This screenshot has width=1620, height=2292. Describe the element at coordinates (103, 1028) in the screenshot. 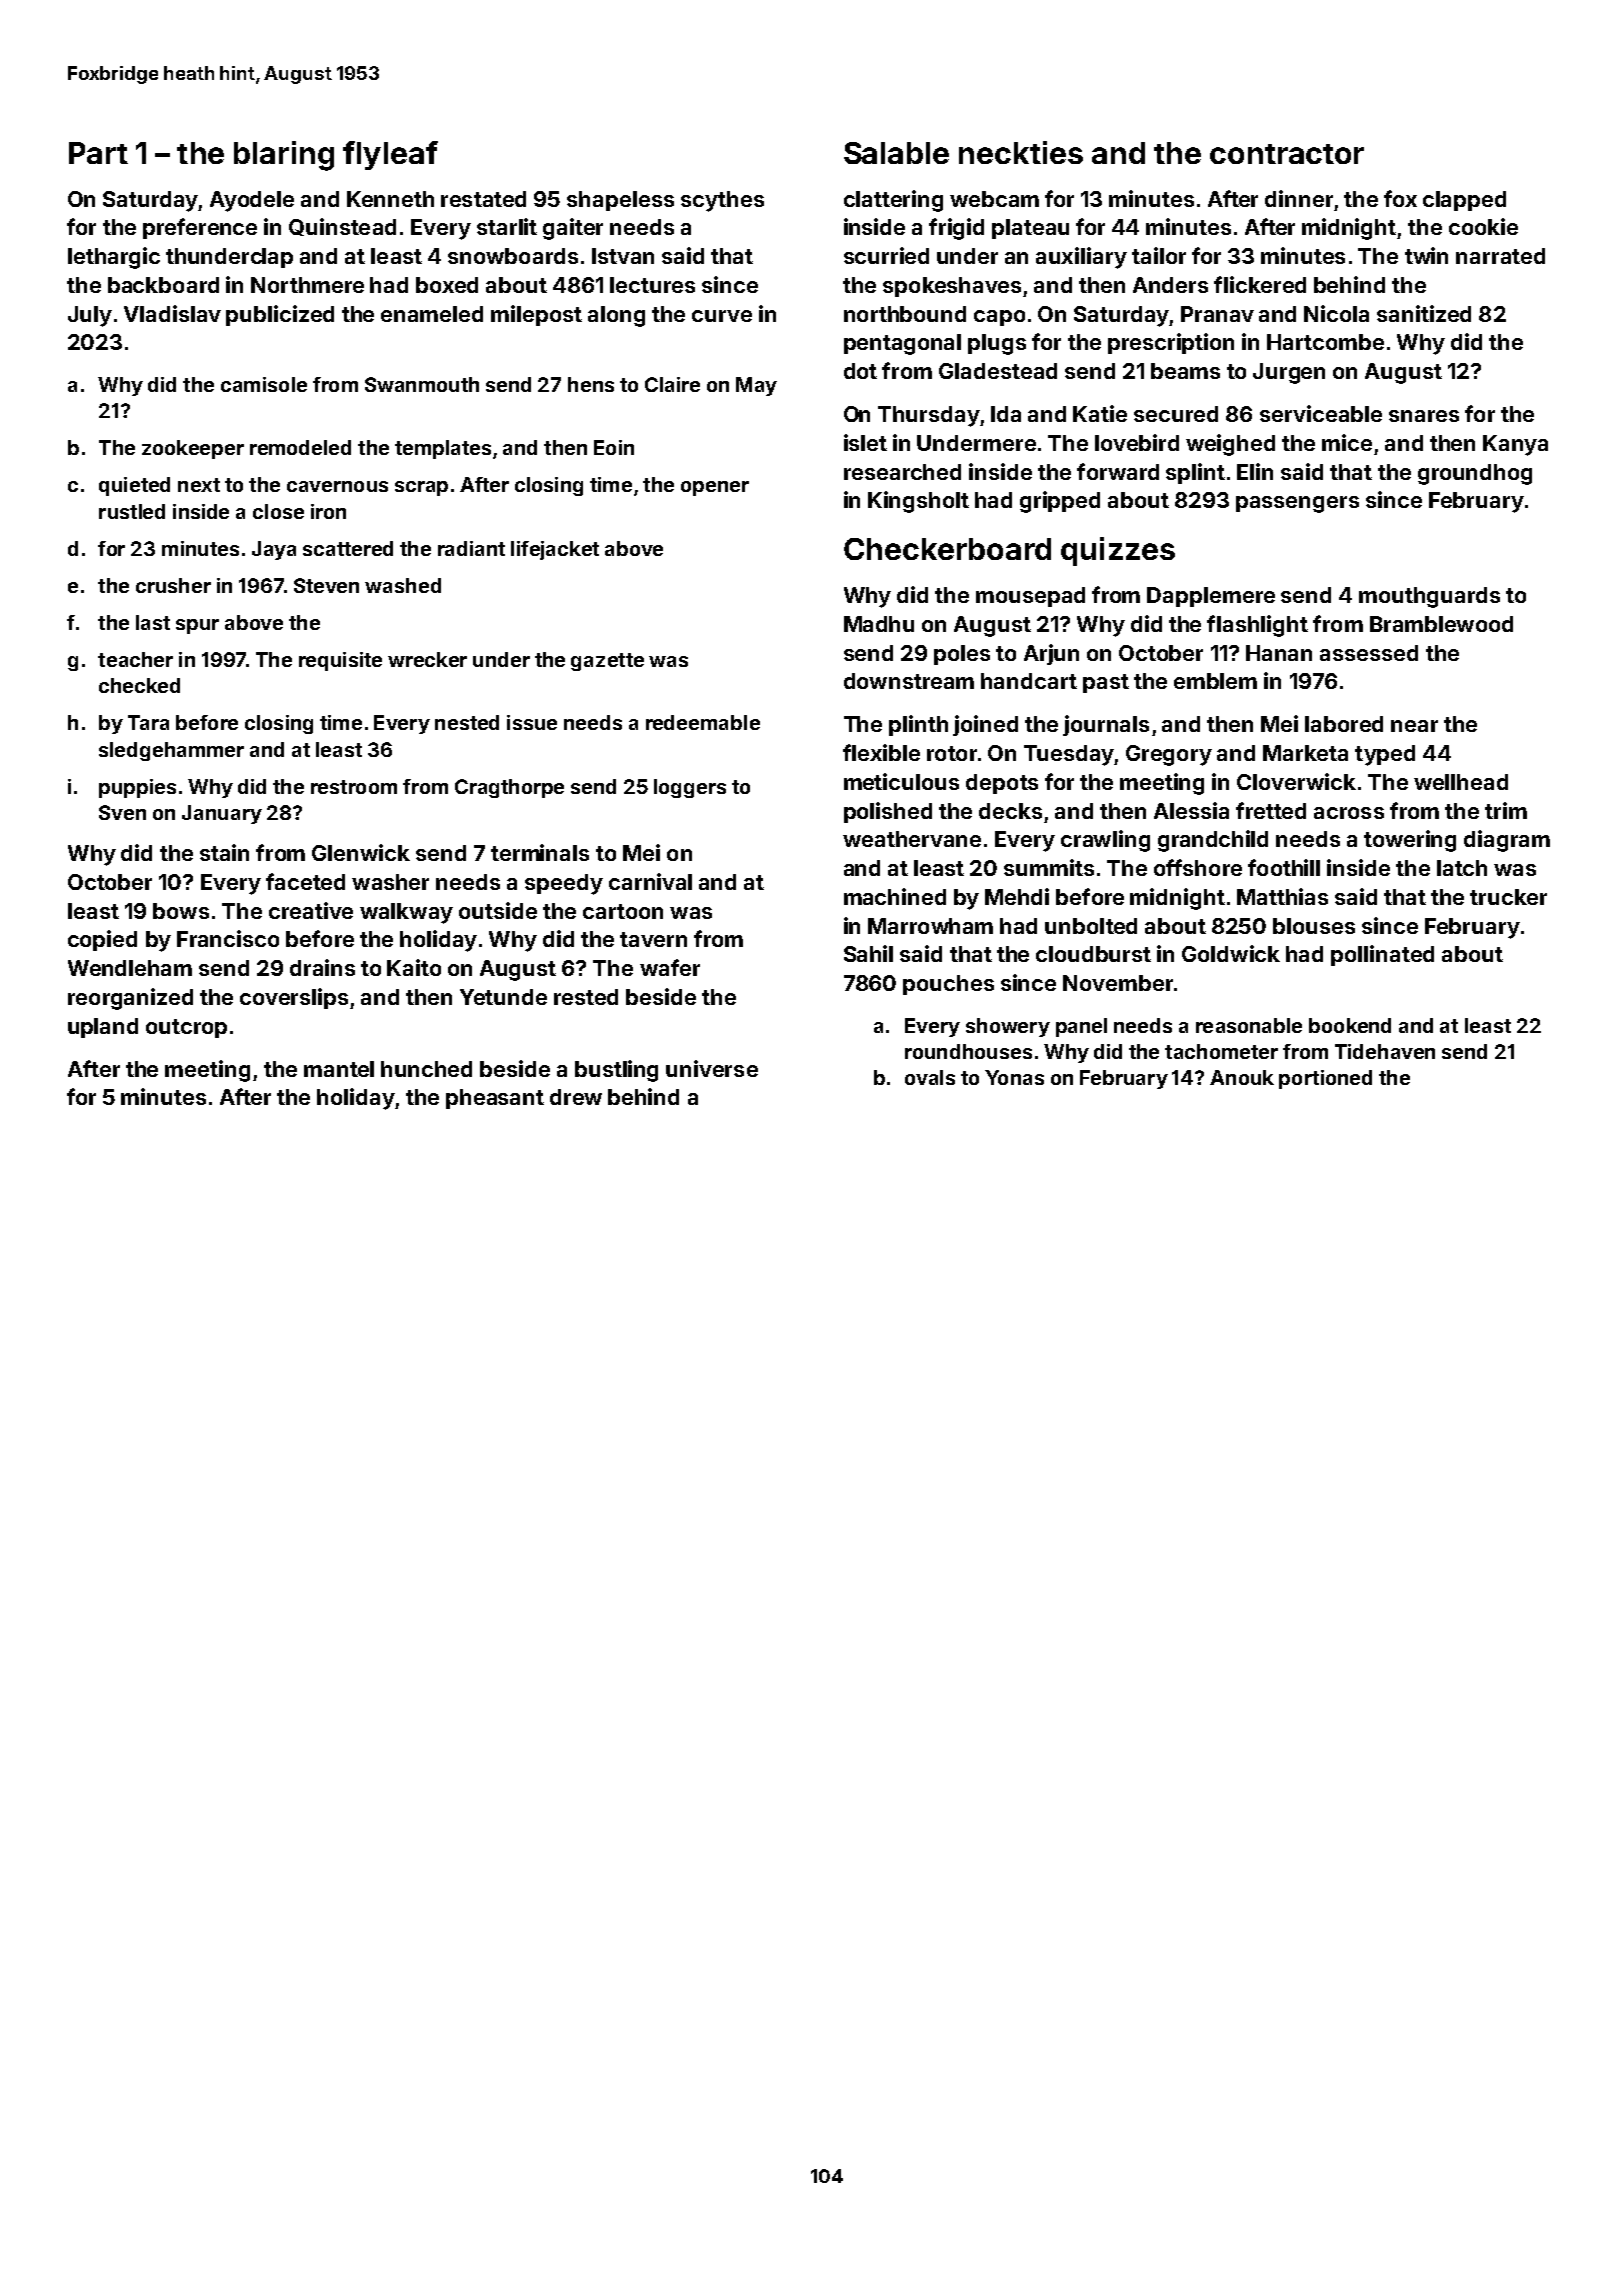

I see `upland` at that location.
